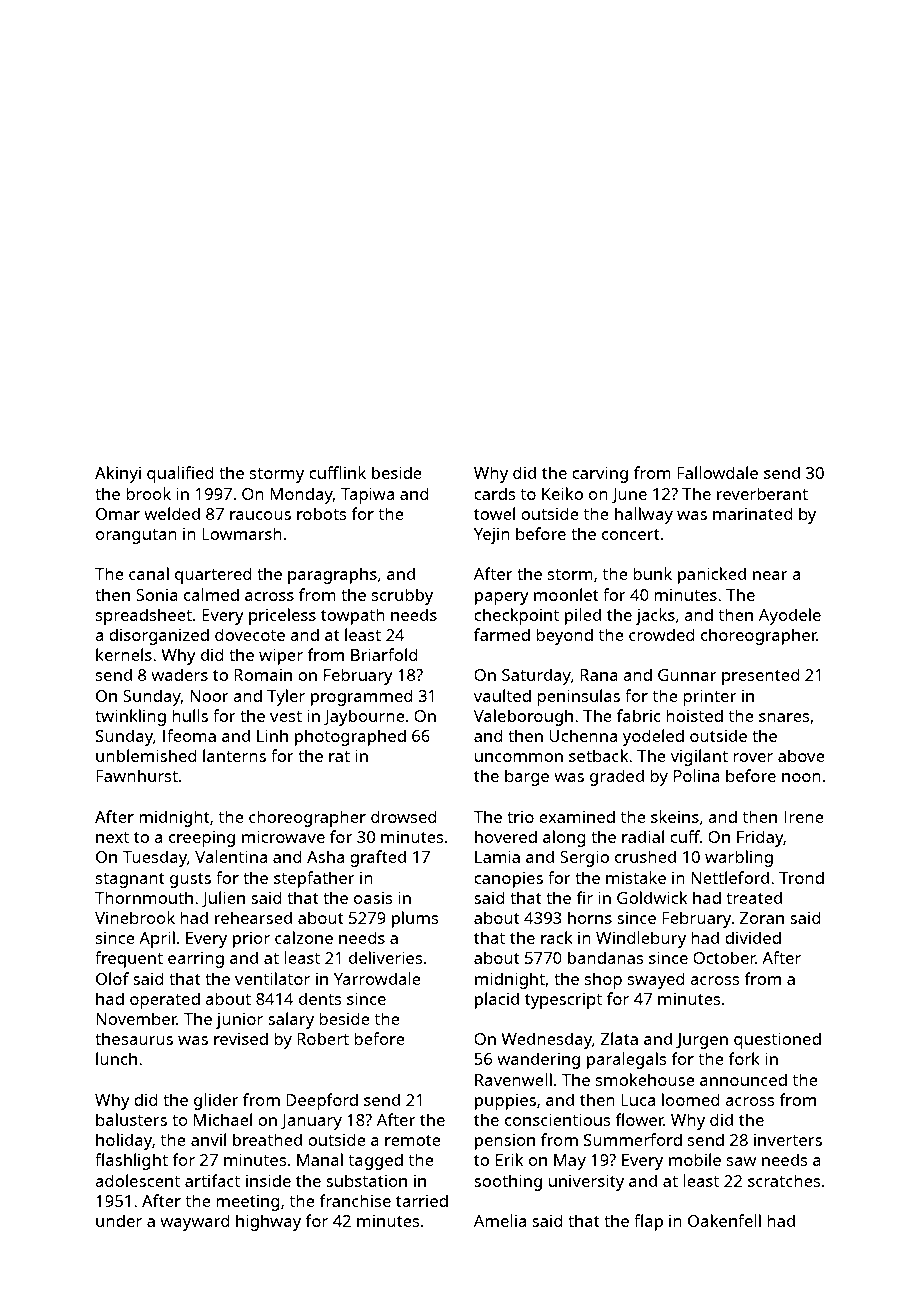 This screenshot has width=924, height=1308. What do you see at coordinates (495, 493) in the screenshot?
I see `cards` at bounding box center [495, 493].
